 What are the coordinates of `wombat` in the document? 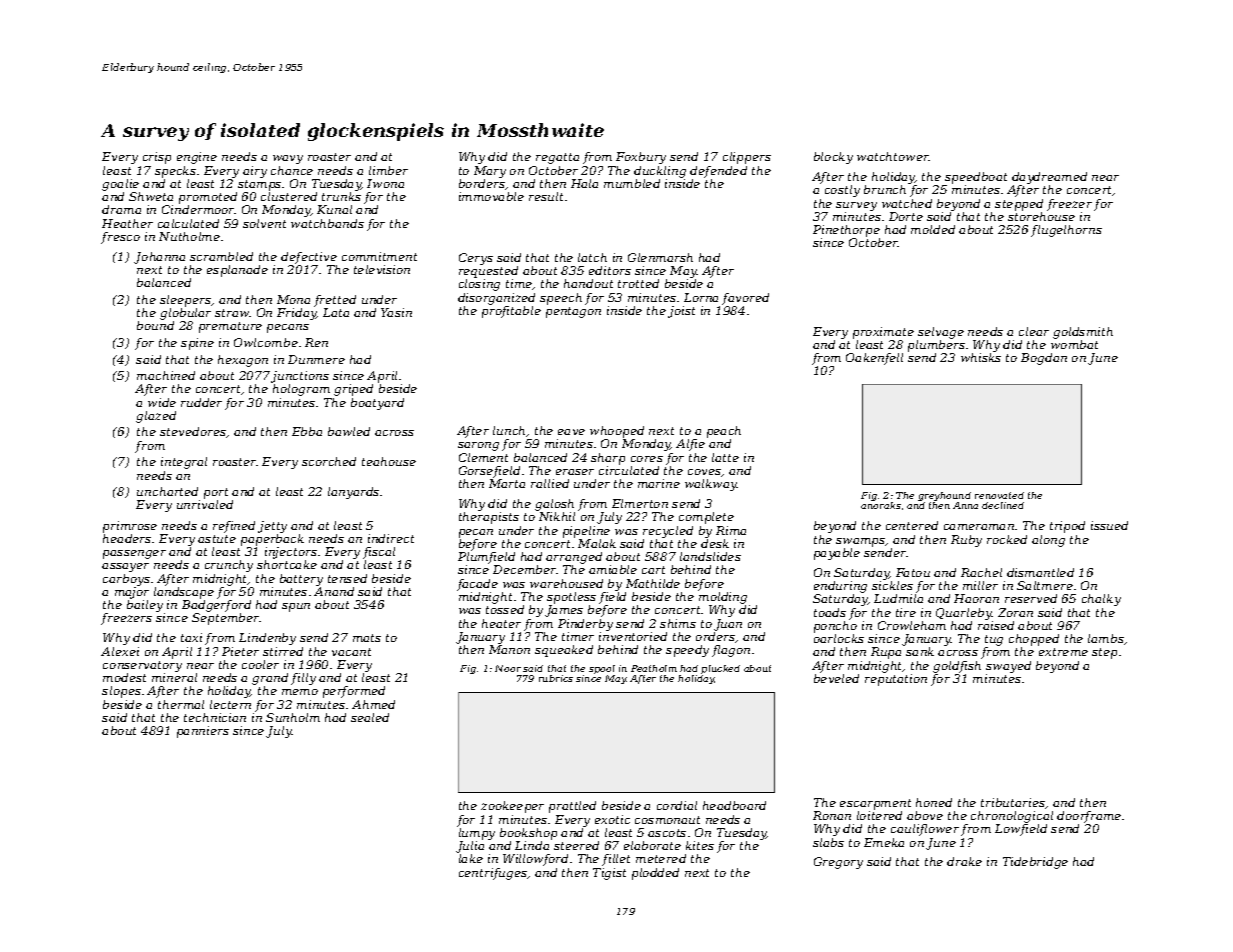 It's located at (1074, 344).
